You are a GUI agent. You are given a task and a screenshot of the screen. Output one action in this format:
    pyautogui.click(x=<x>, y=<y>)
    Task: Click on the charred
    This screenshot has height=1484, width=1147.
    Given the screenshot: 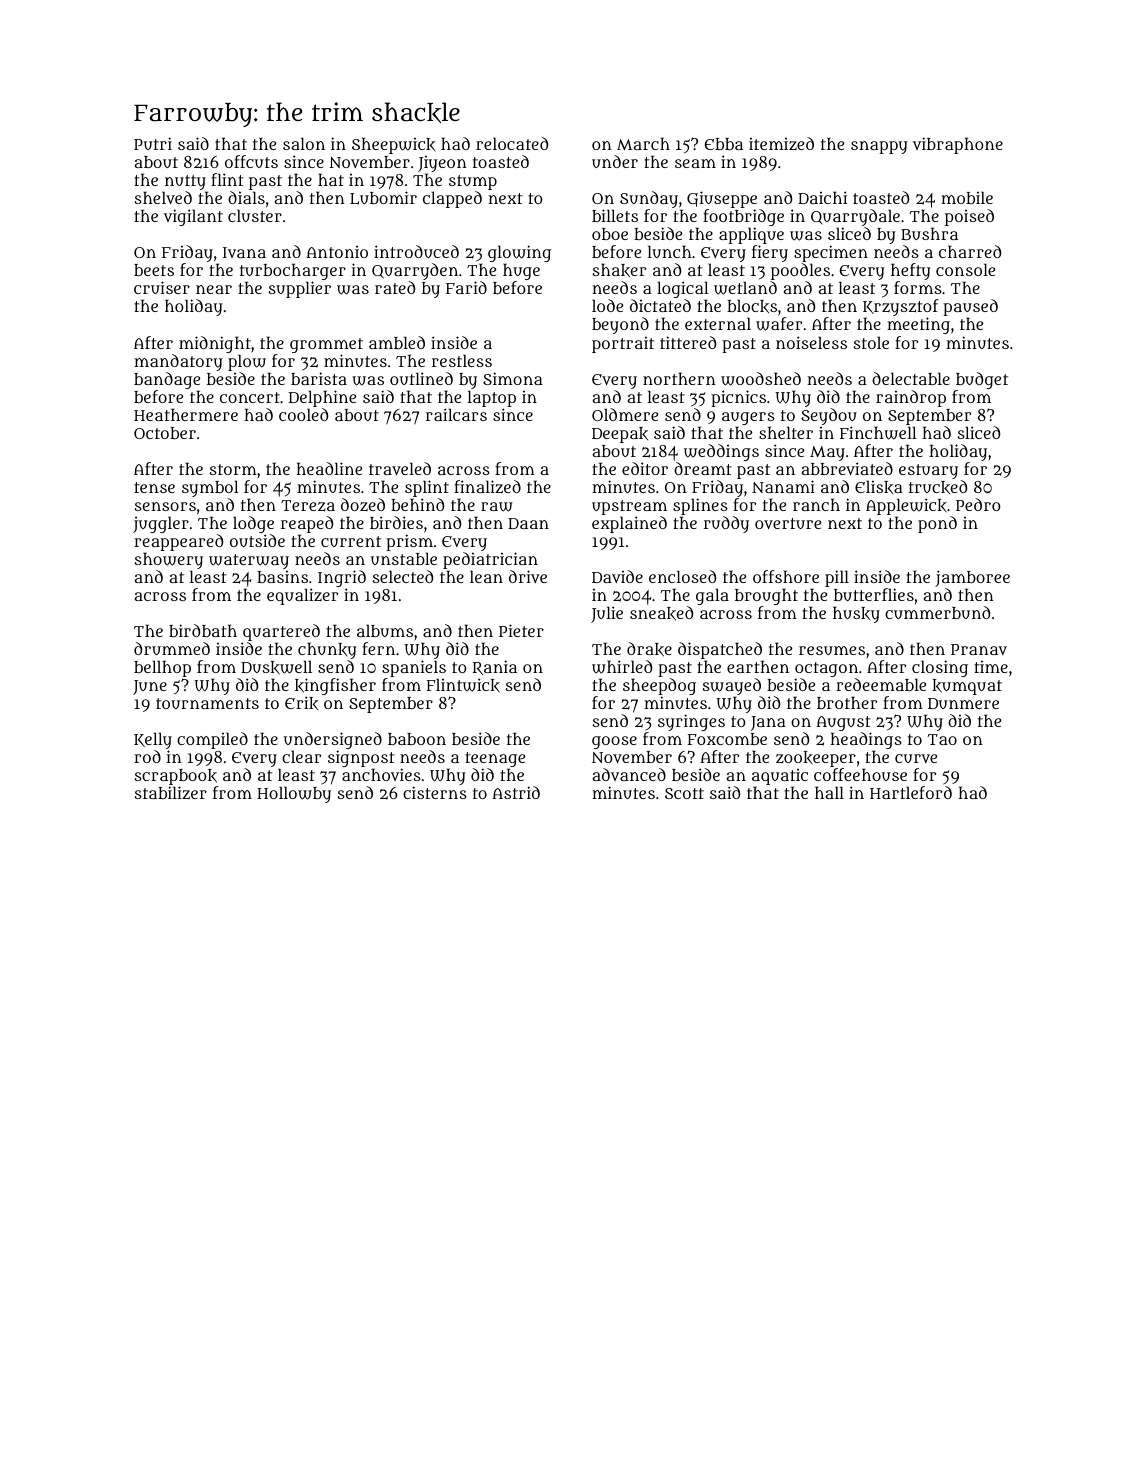 What is the action you would take?
    pyautogui.click(x=970, y=251)
